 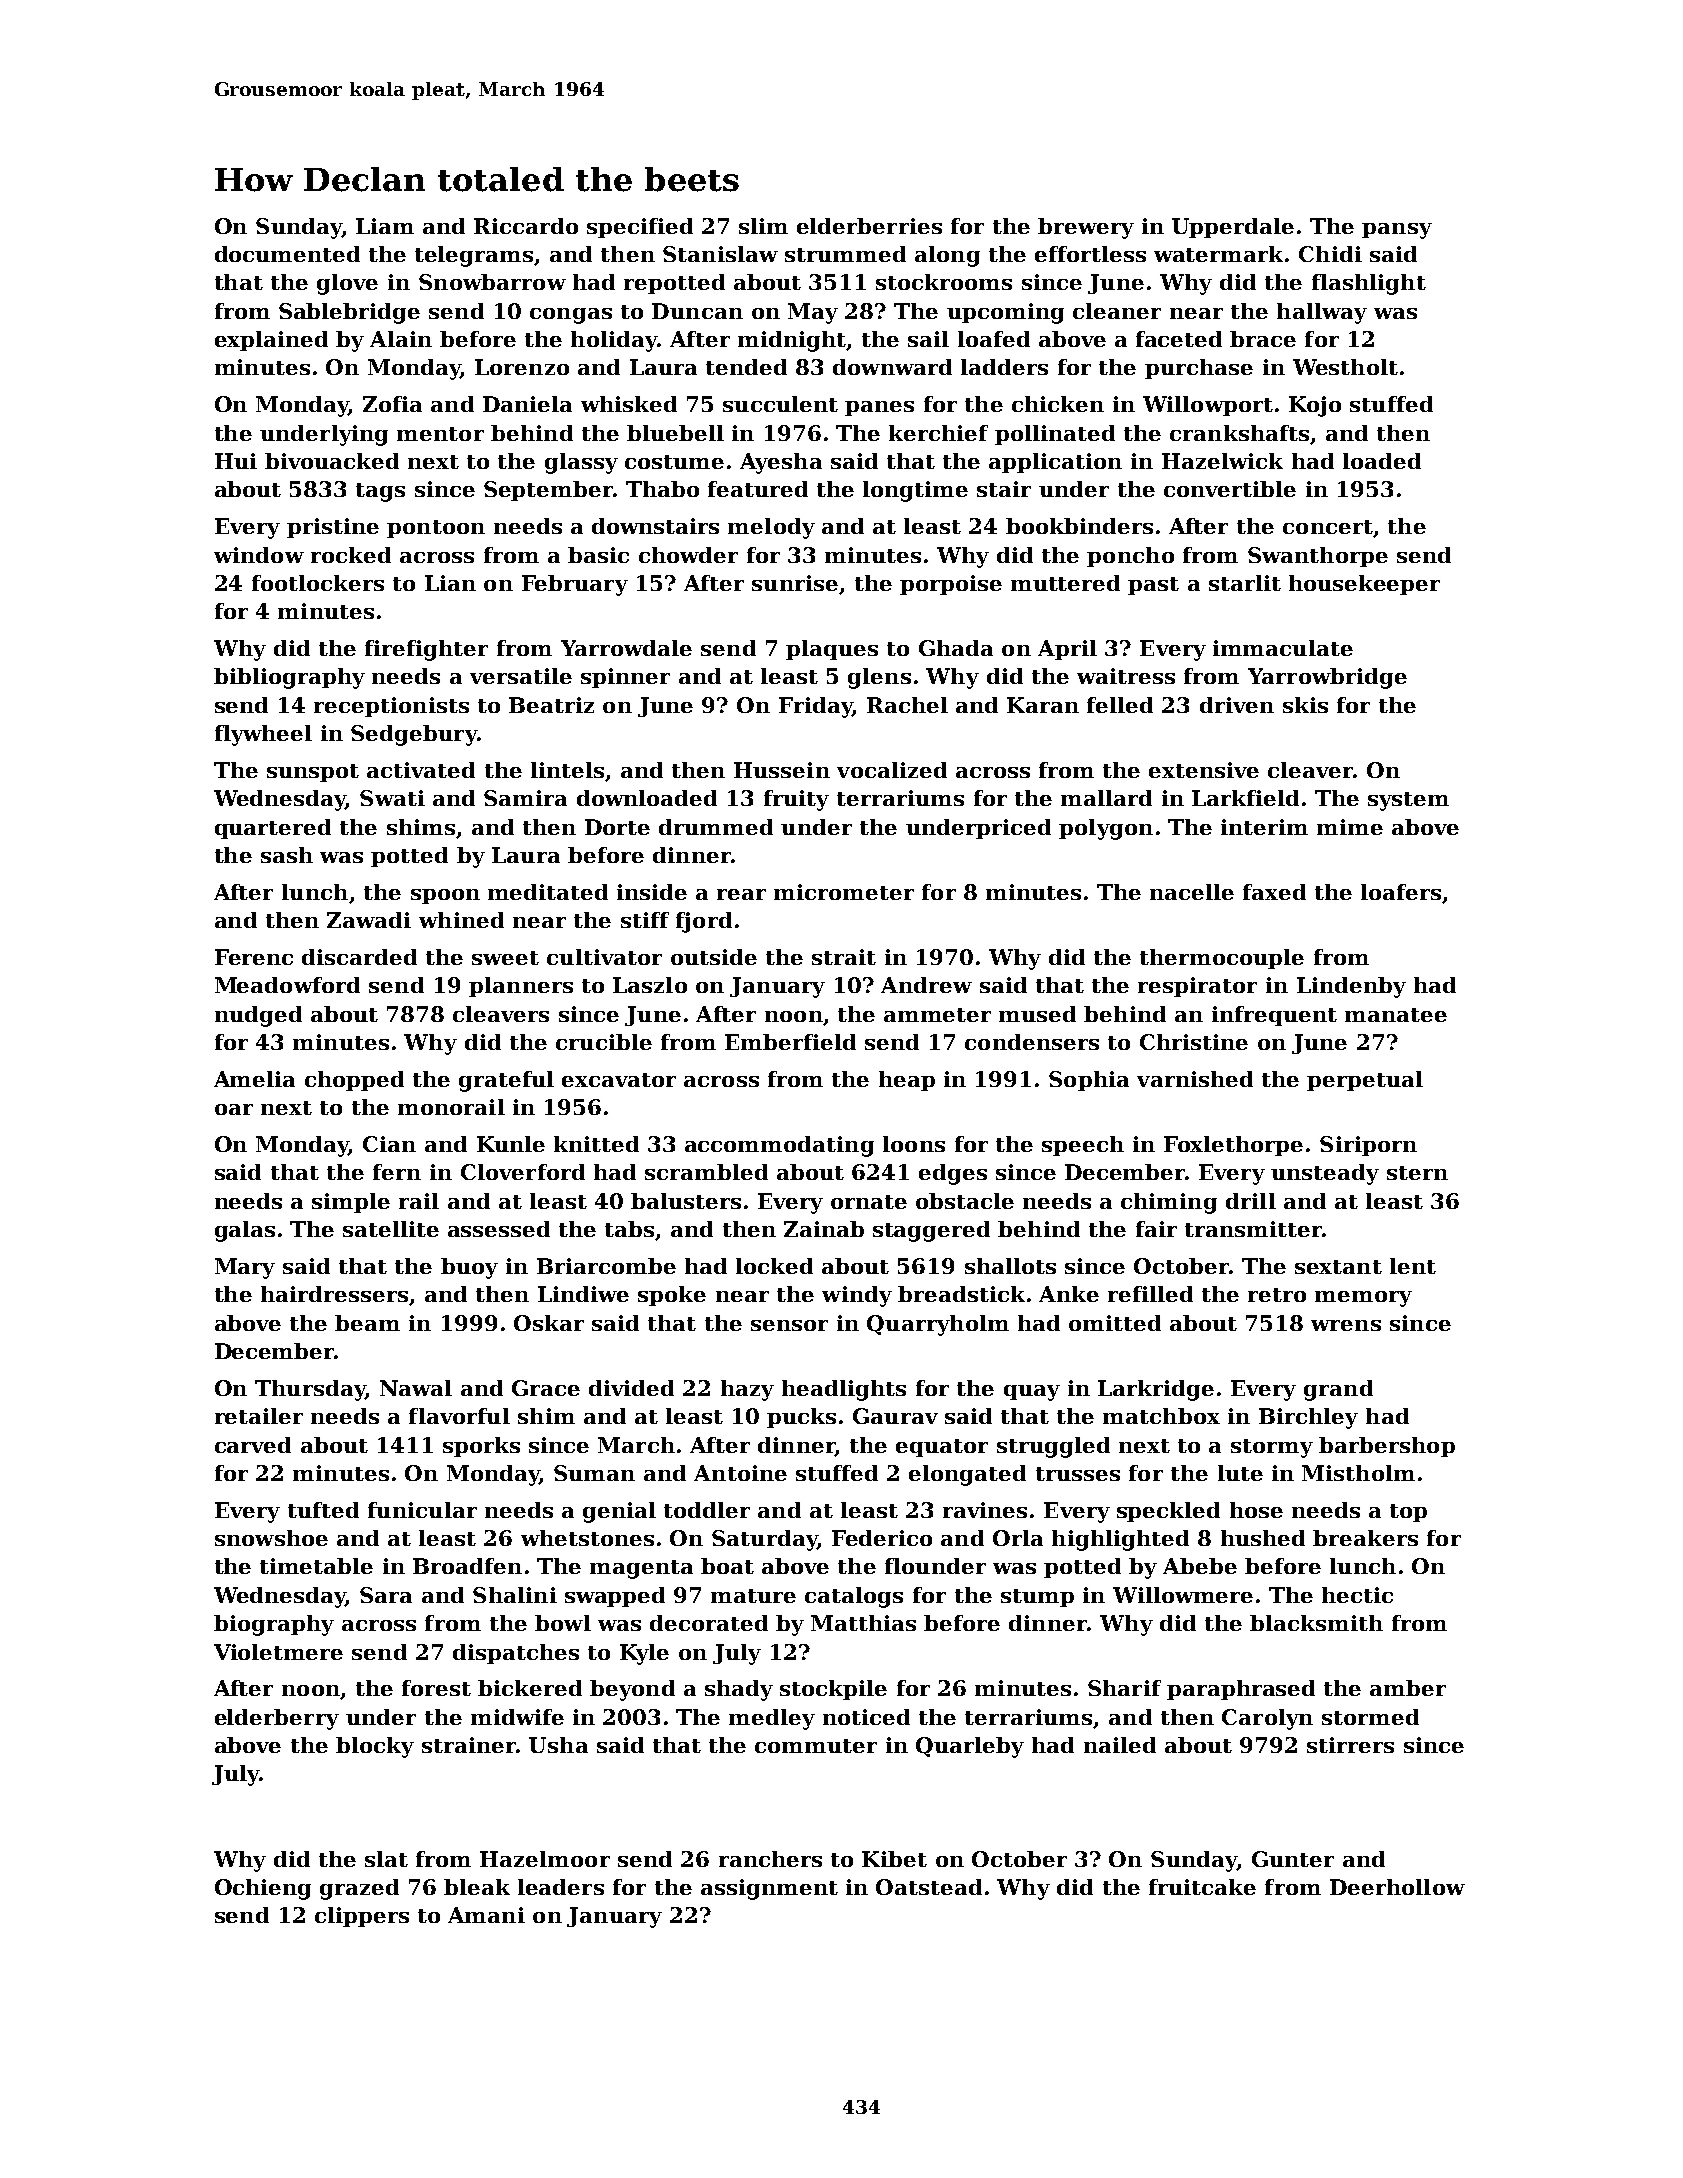 What do you see at coordinates (763, 226) in the page?
I see `slim` at bounding box center [763, 226].
